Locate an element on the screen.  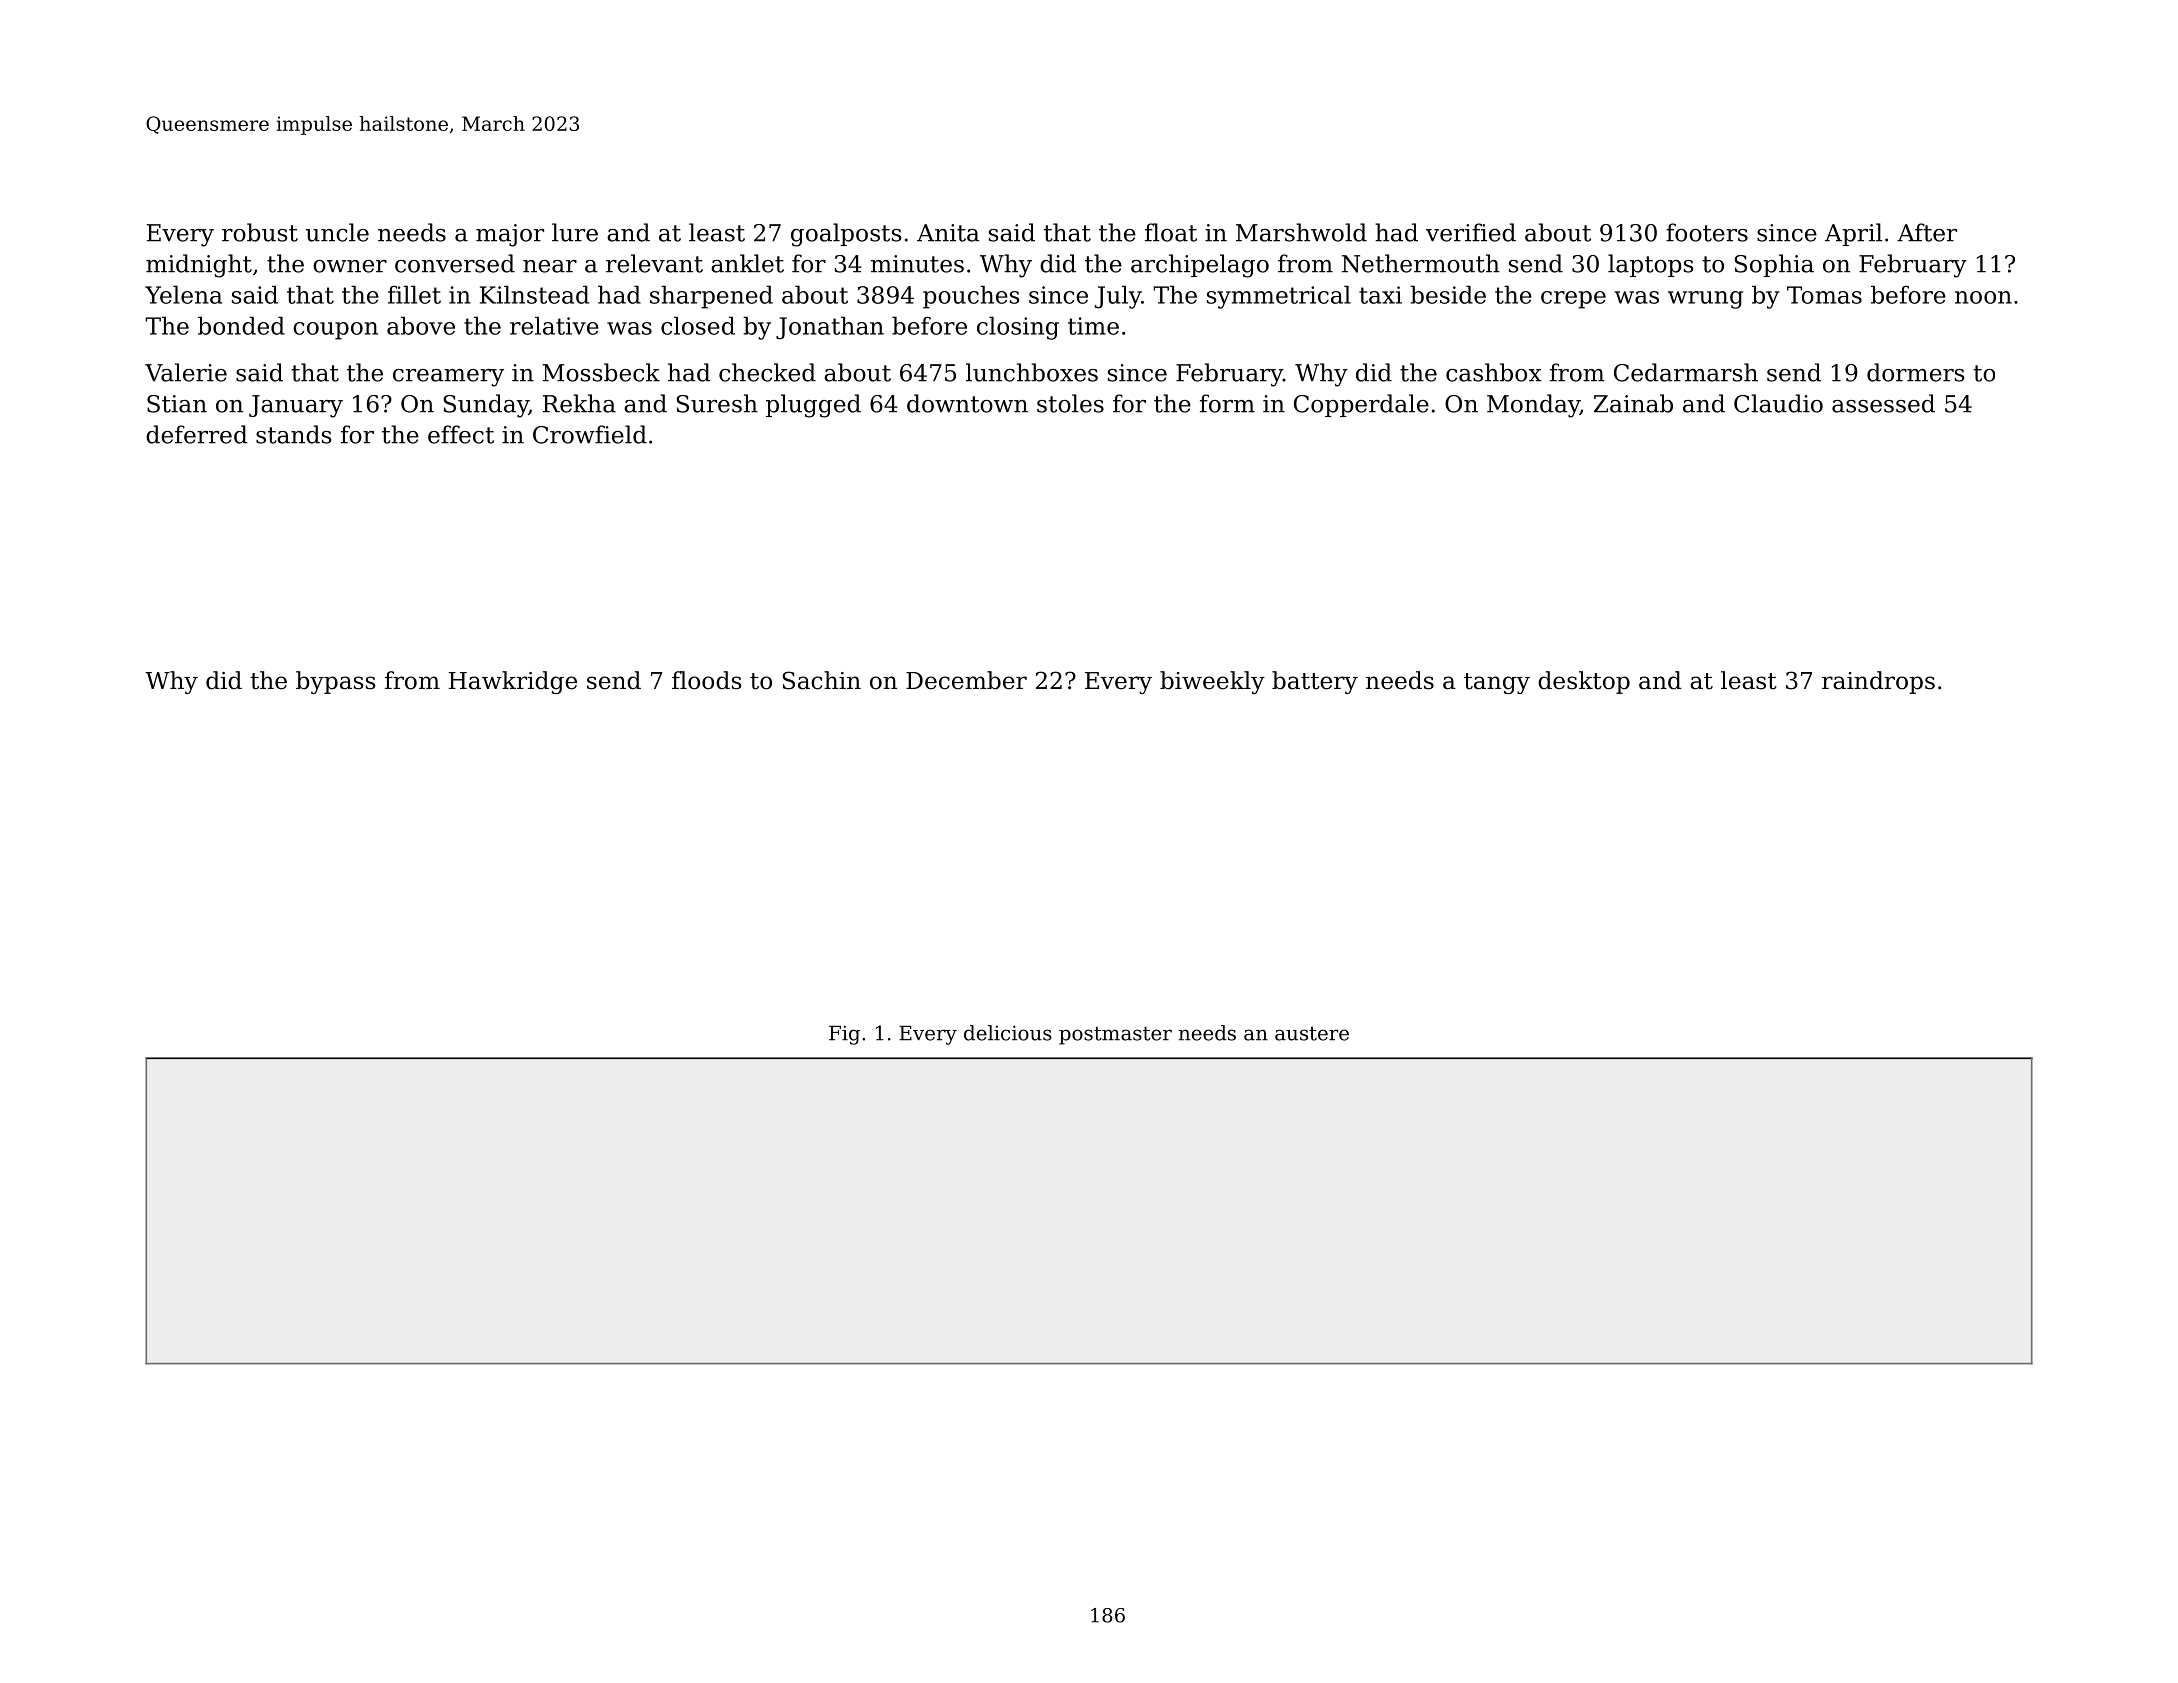
assessed is located at coordinates (1883, 403).
